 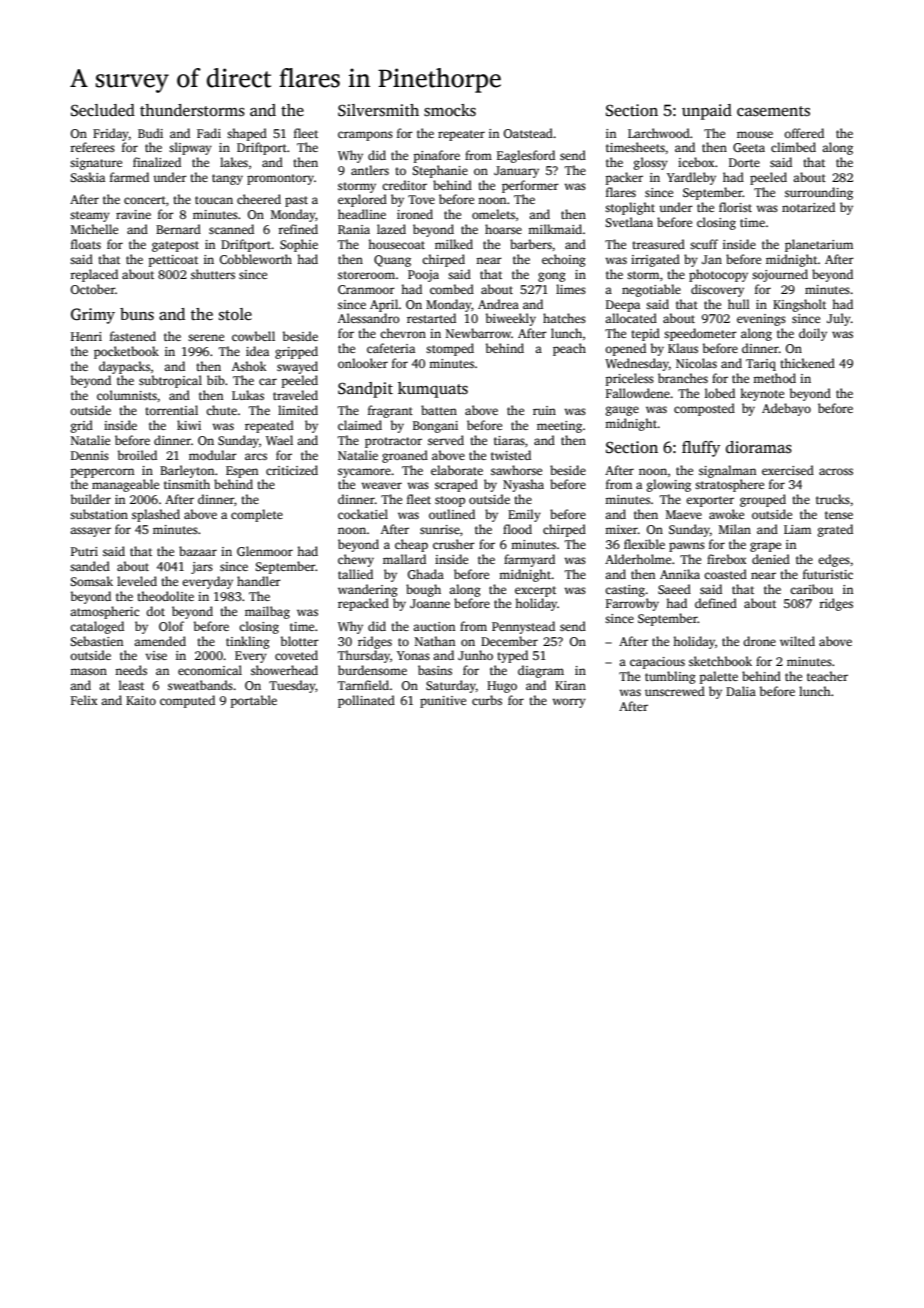 I want to click on defined, so click(x=716, y=603).
